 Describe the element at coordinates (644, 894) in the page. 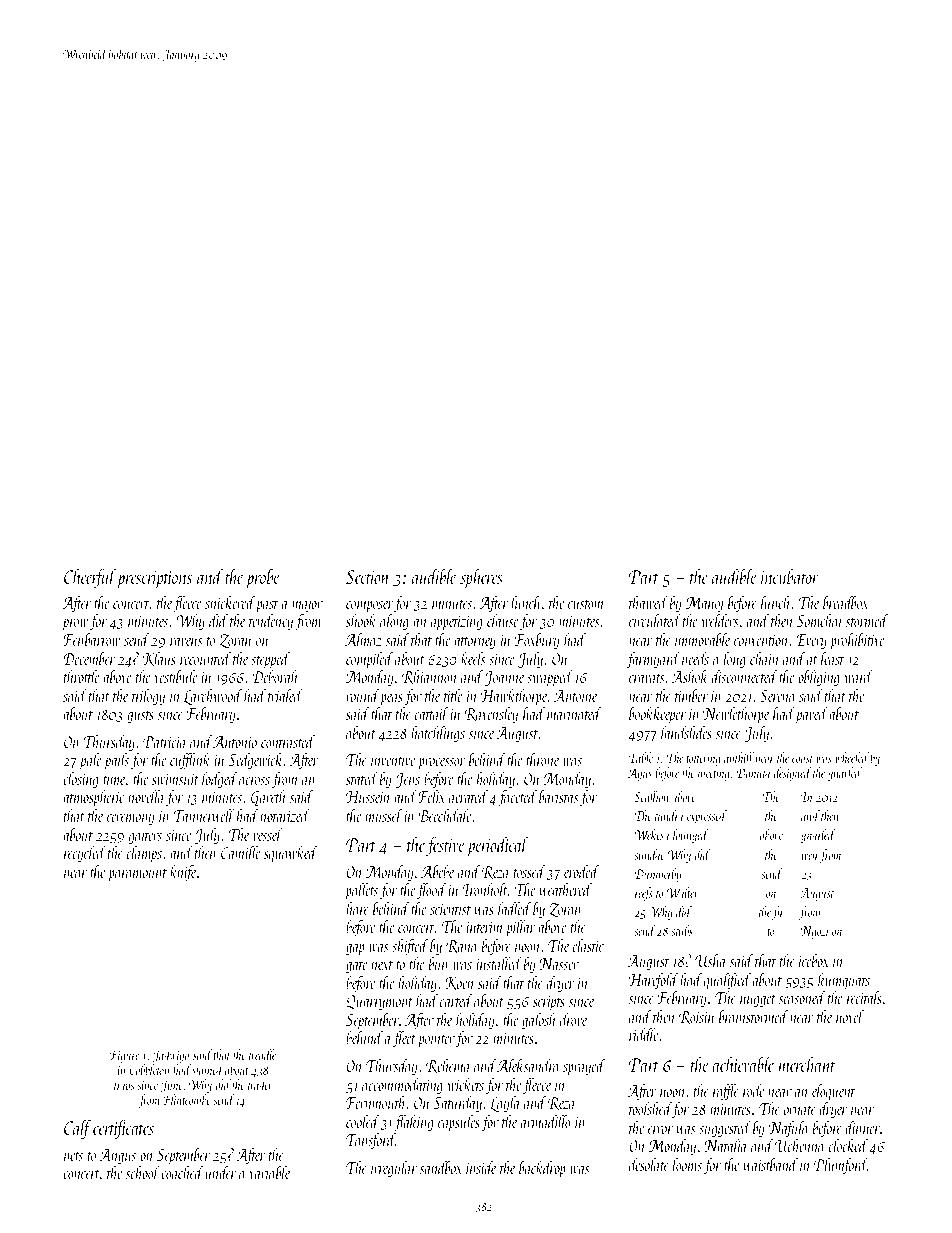

I see `reefs` at that location.
